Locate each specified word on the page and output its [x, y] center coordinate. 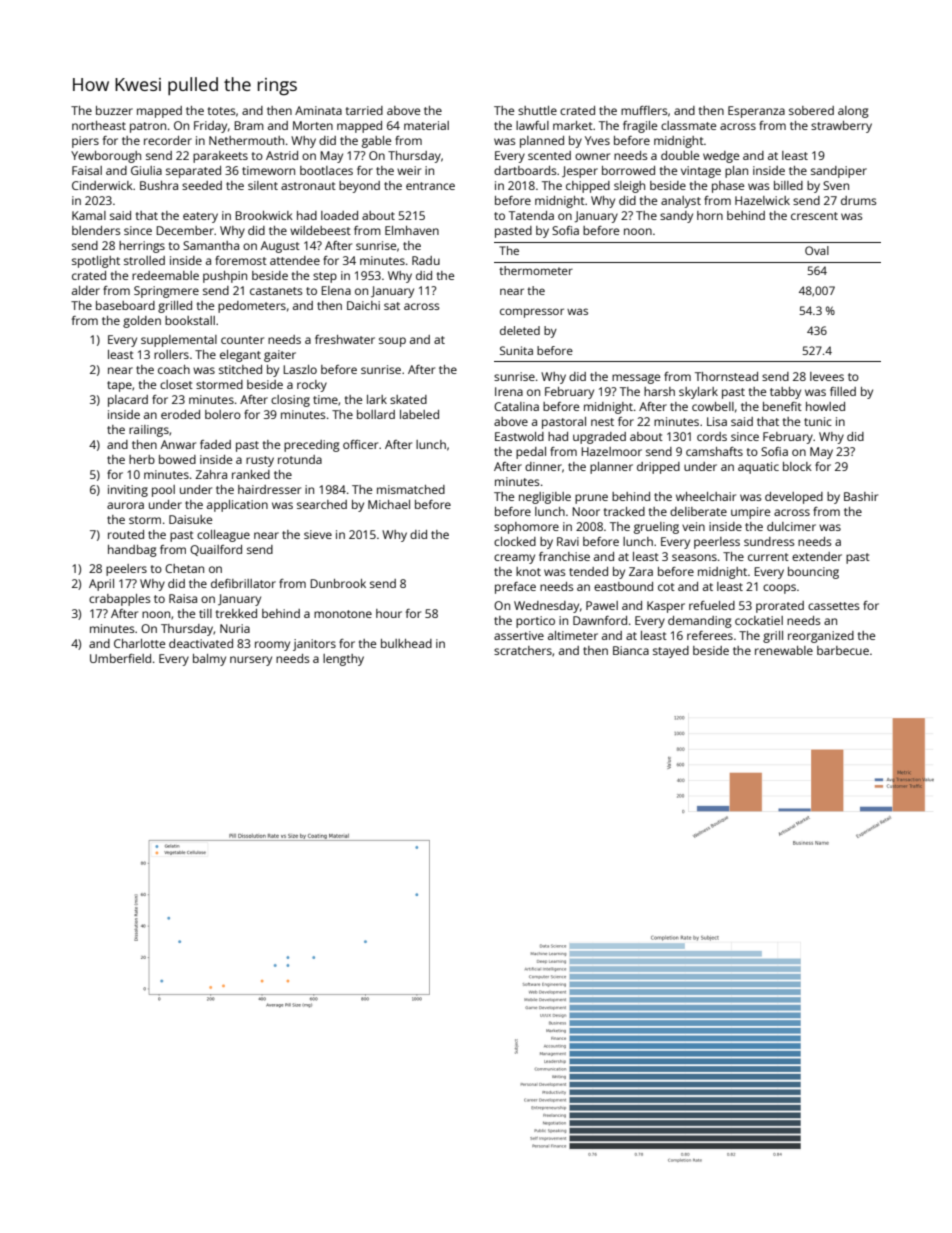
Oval [817, 250]
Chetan [184, 568]
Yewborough [106, 157]
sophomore [526, 528]
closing [290, 401]
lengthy [343, 660]
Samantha [211, 245]
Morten [313, 125]
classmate [688, 125]
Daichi [363, 305]
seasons [694, 557]
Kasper [666, 607]
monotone [343, 614]
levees [827, 376]
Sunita [516, 350]
